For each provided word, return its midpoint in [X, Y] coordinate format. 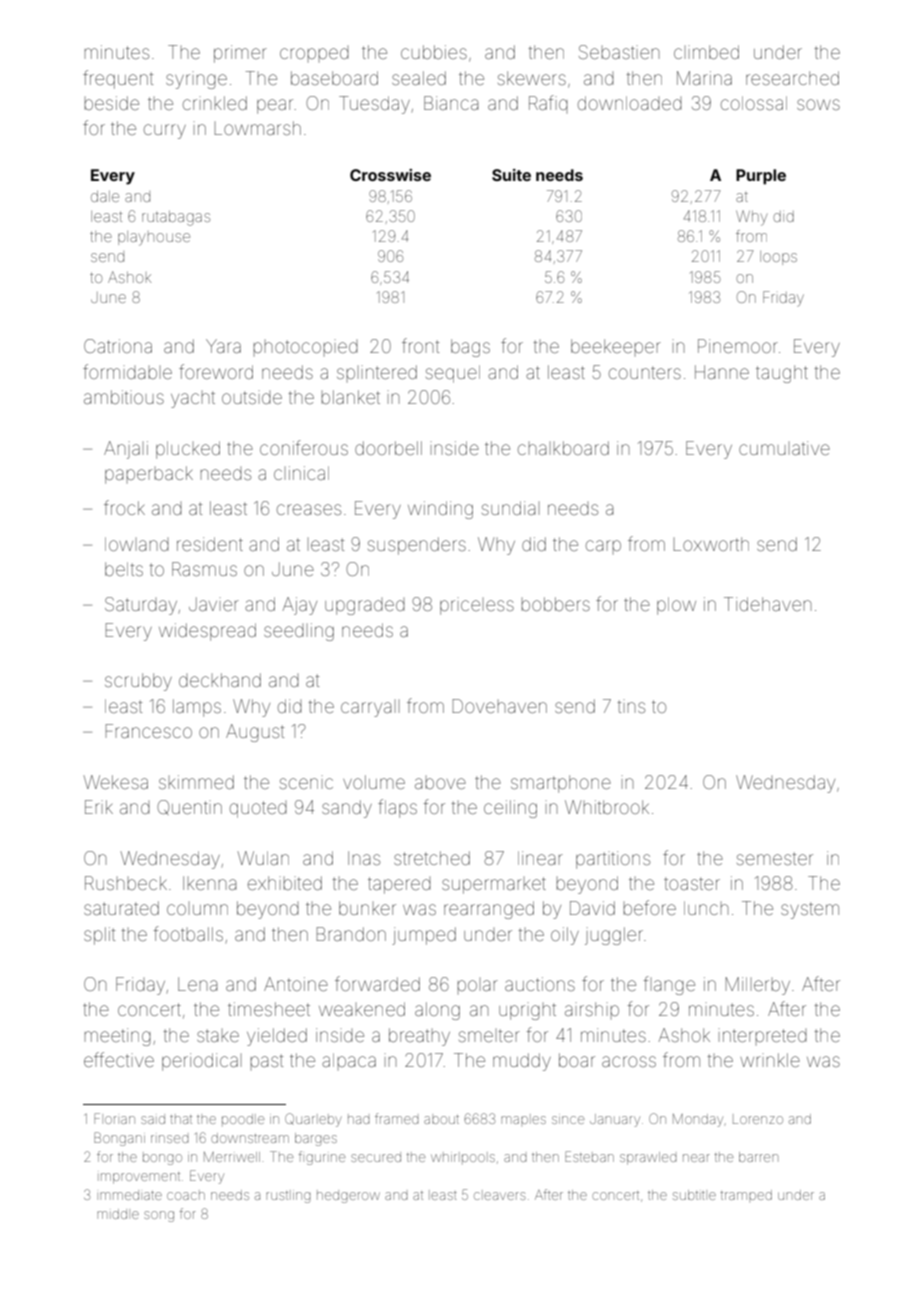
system [810, 910]
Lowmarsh [258, 128]
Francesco [149, 731]
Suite [511, 175]
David [592, 908]
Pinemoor [738, 346]
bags [470, 348]
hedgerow [348, 1196]
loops [778, 258]
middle [118, 1214]
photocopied [306, 347]
